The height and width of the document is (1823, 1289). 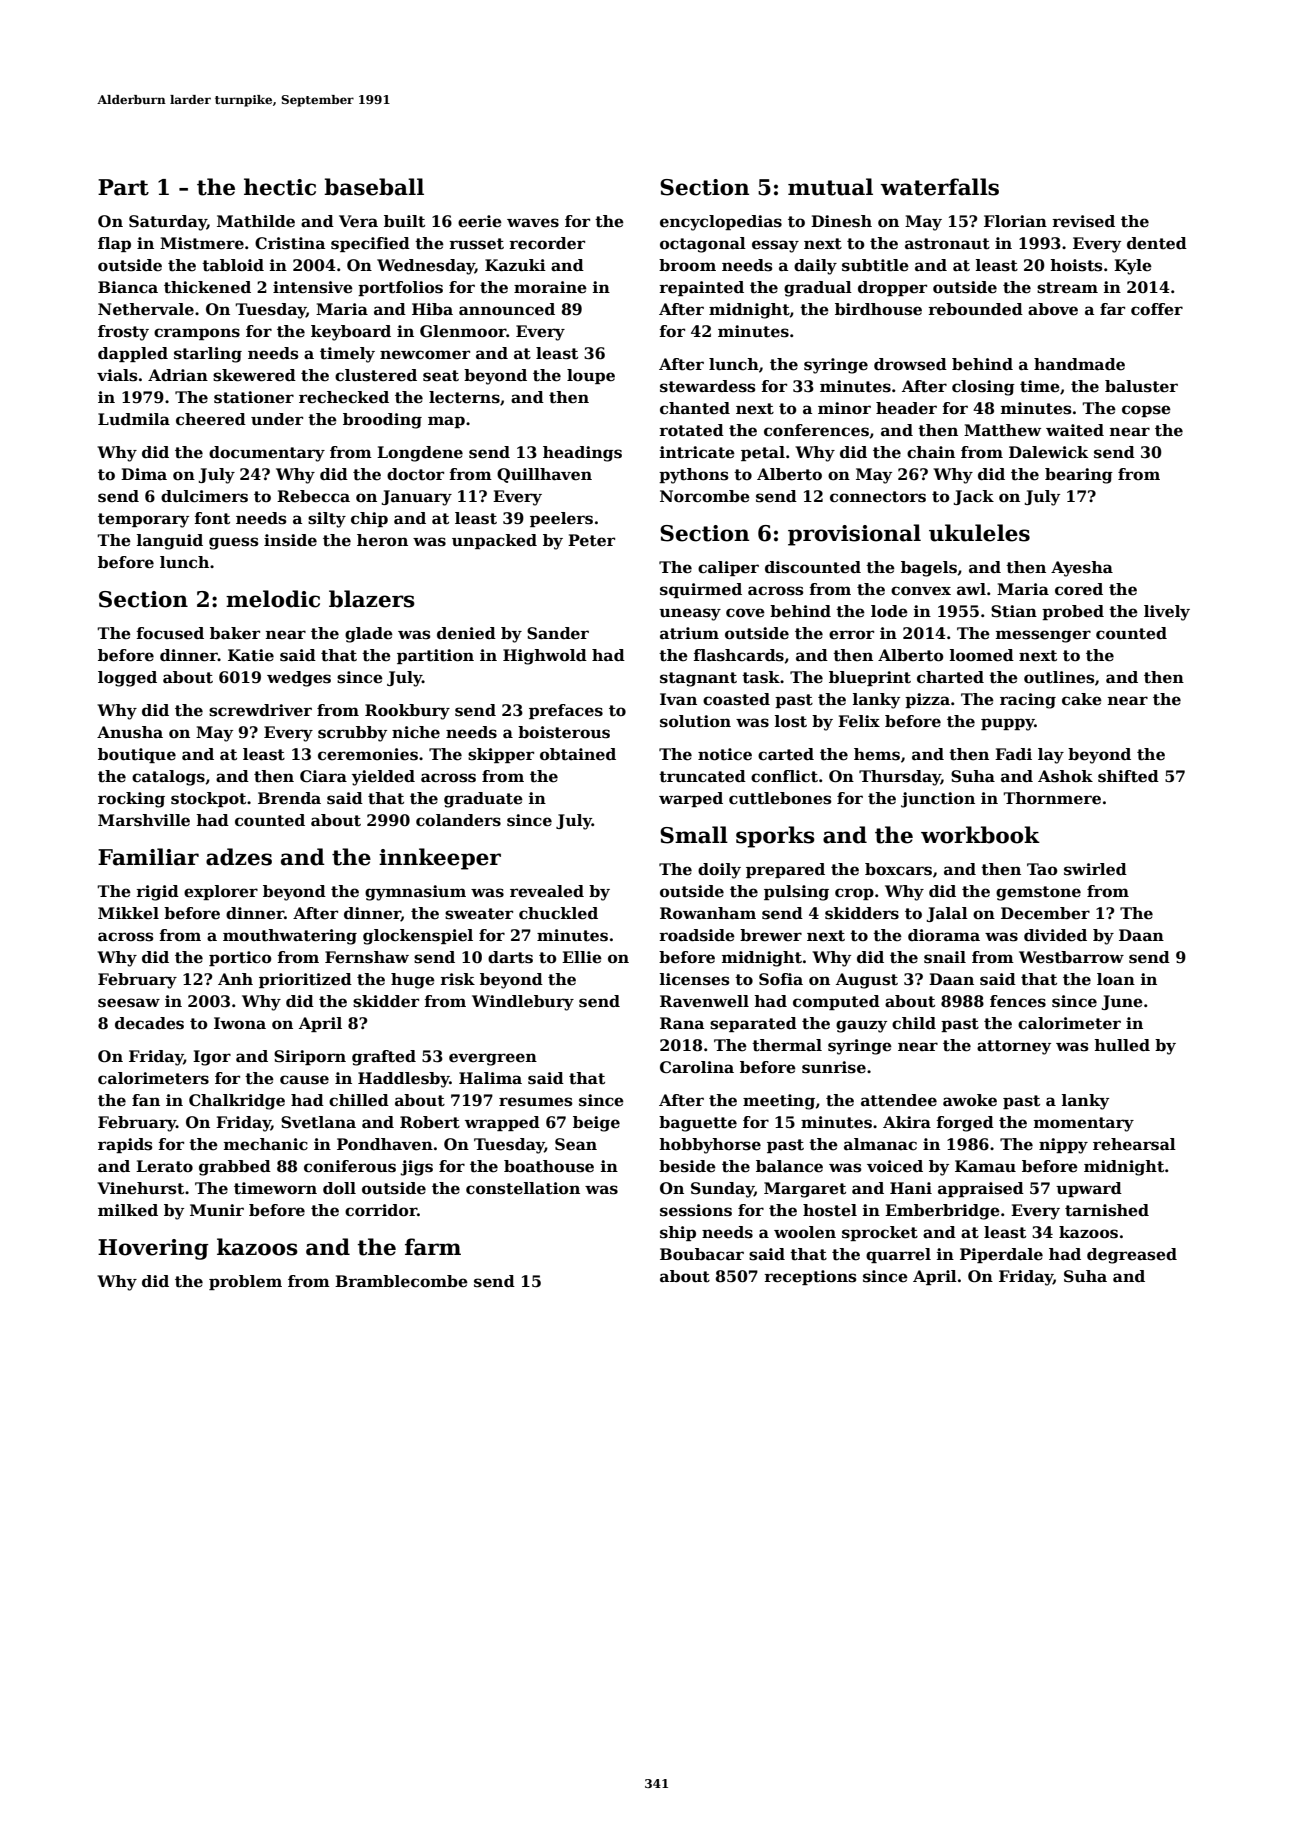 I want to click on cake, so click(x=1082, y=699).
